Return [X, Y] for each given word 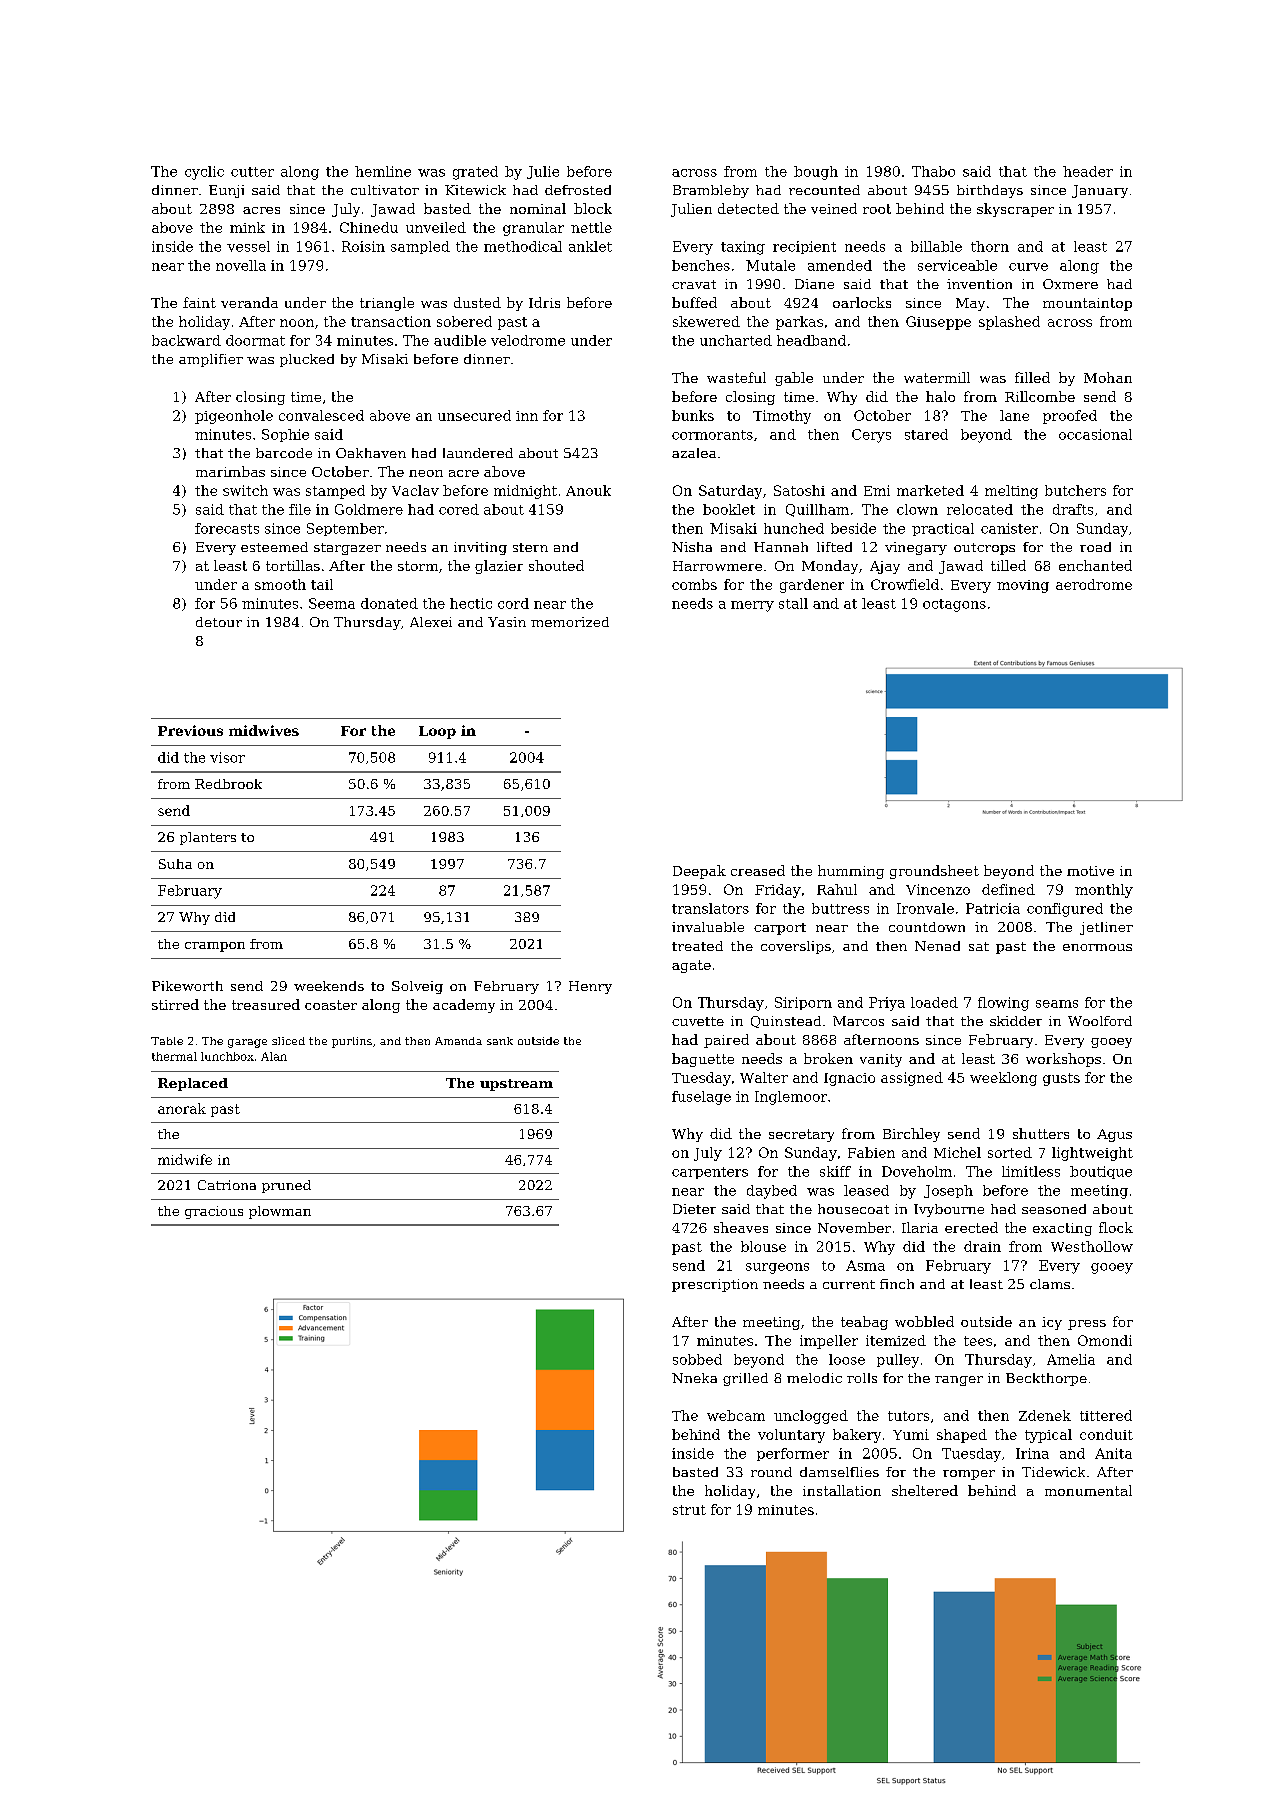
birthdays [990, 191]
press [1087, 1325]
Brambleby [711, 191]
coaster [331, 1005]
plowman [280, 1212]
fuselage [701, 1098]
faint [199, 302]
